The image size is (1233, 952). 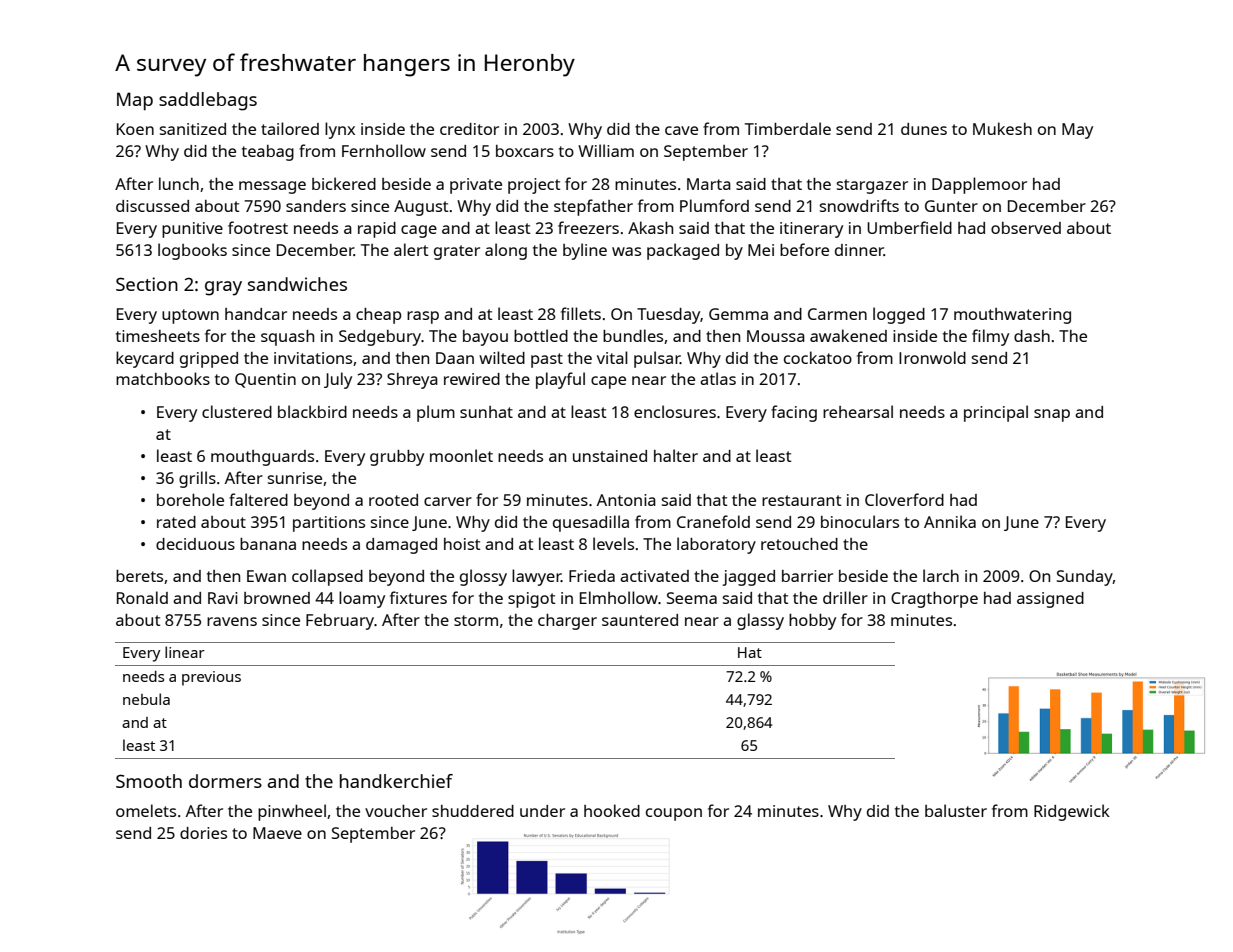 What do you see at coordinates (681, 130) in the page?
I see `cave` at bounding box center [681, 130].
